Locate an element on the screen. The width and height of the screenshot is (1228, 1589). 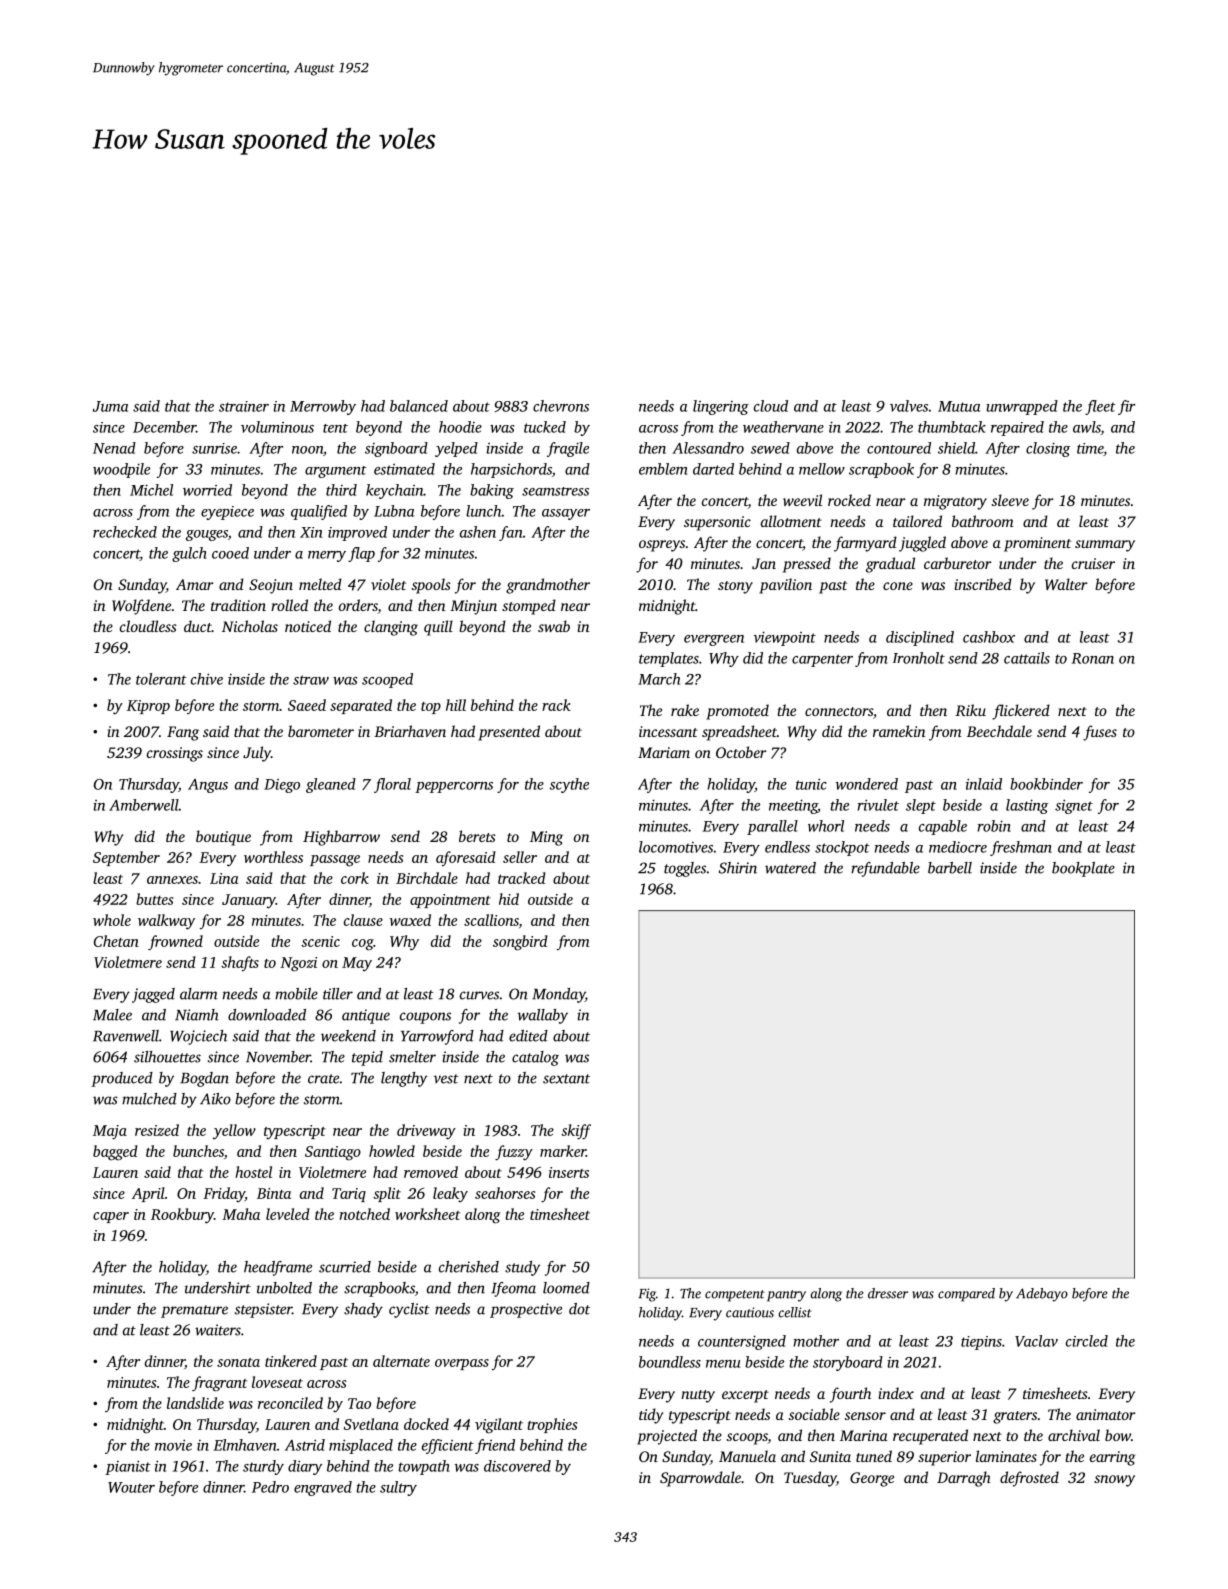
barbell is located at coordinates (950, 868).
